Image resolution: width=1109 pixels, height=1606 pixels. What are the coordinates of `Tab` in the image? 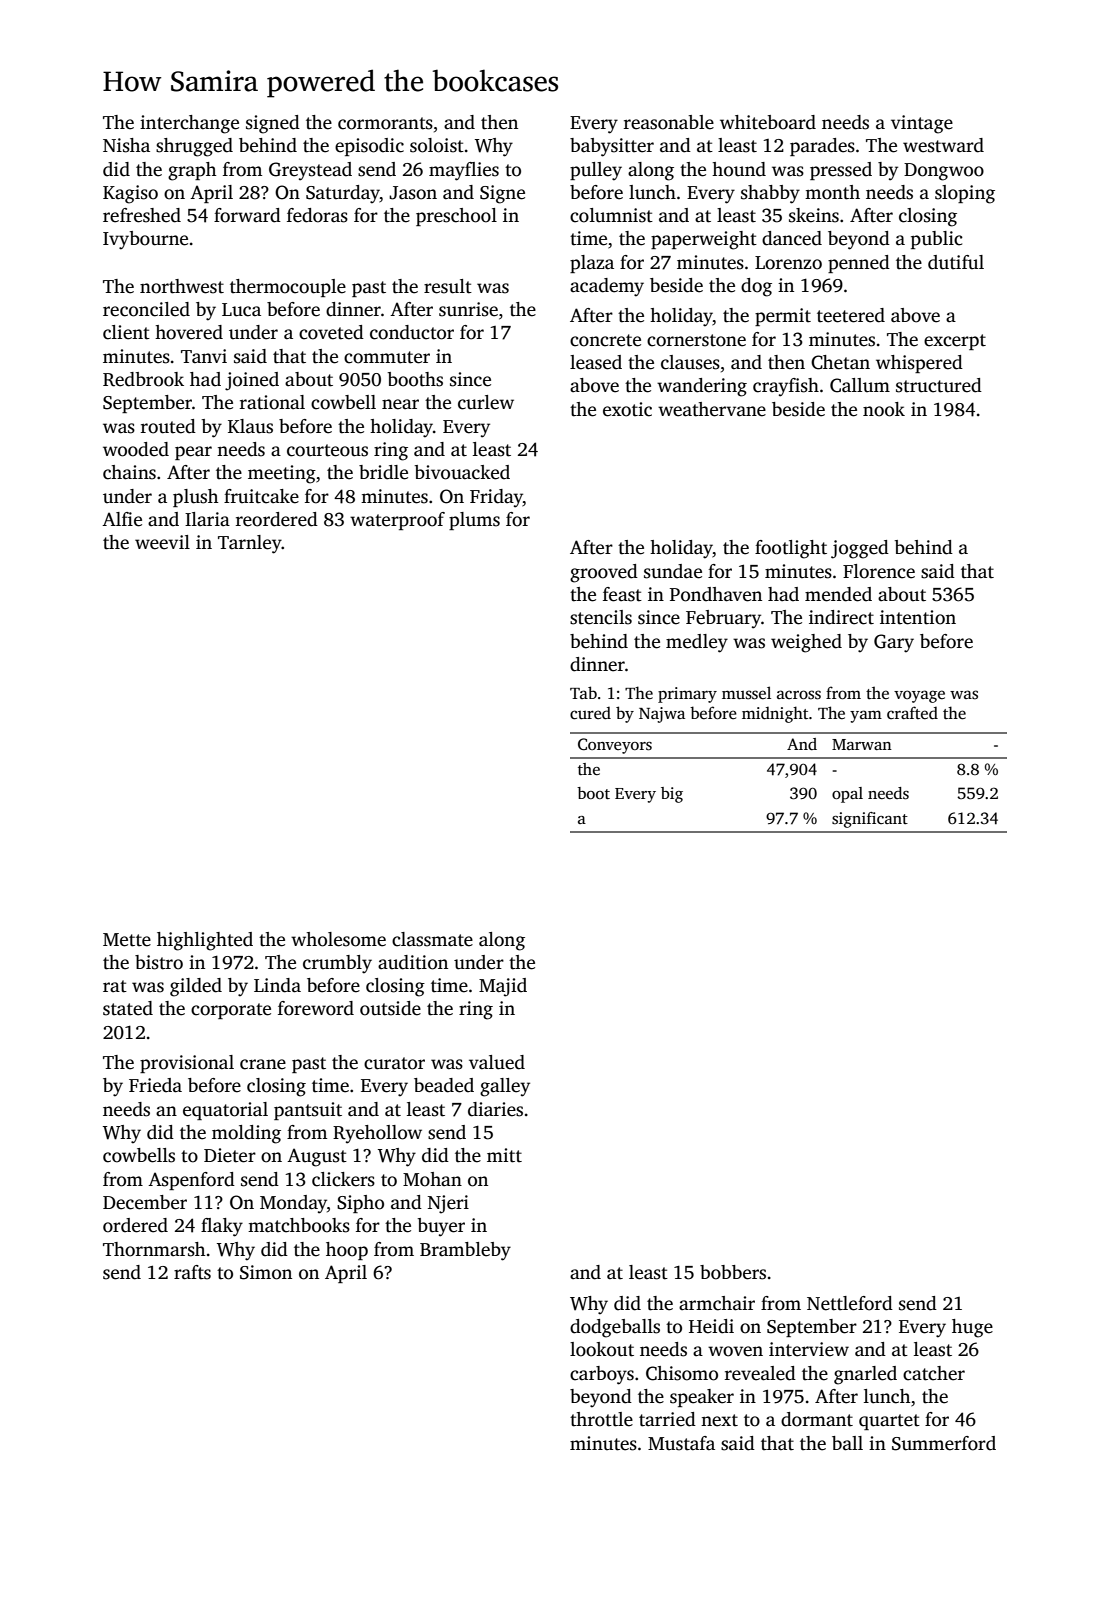 It's located at (583, 692).
